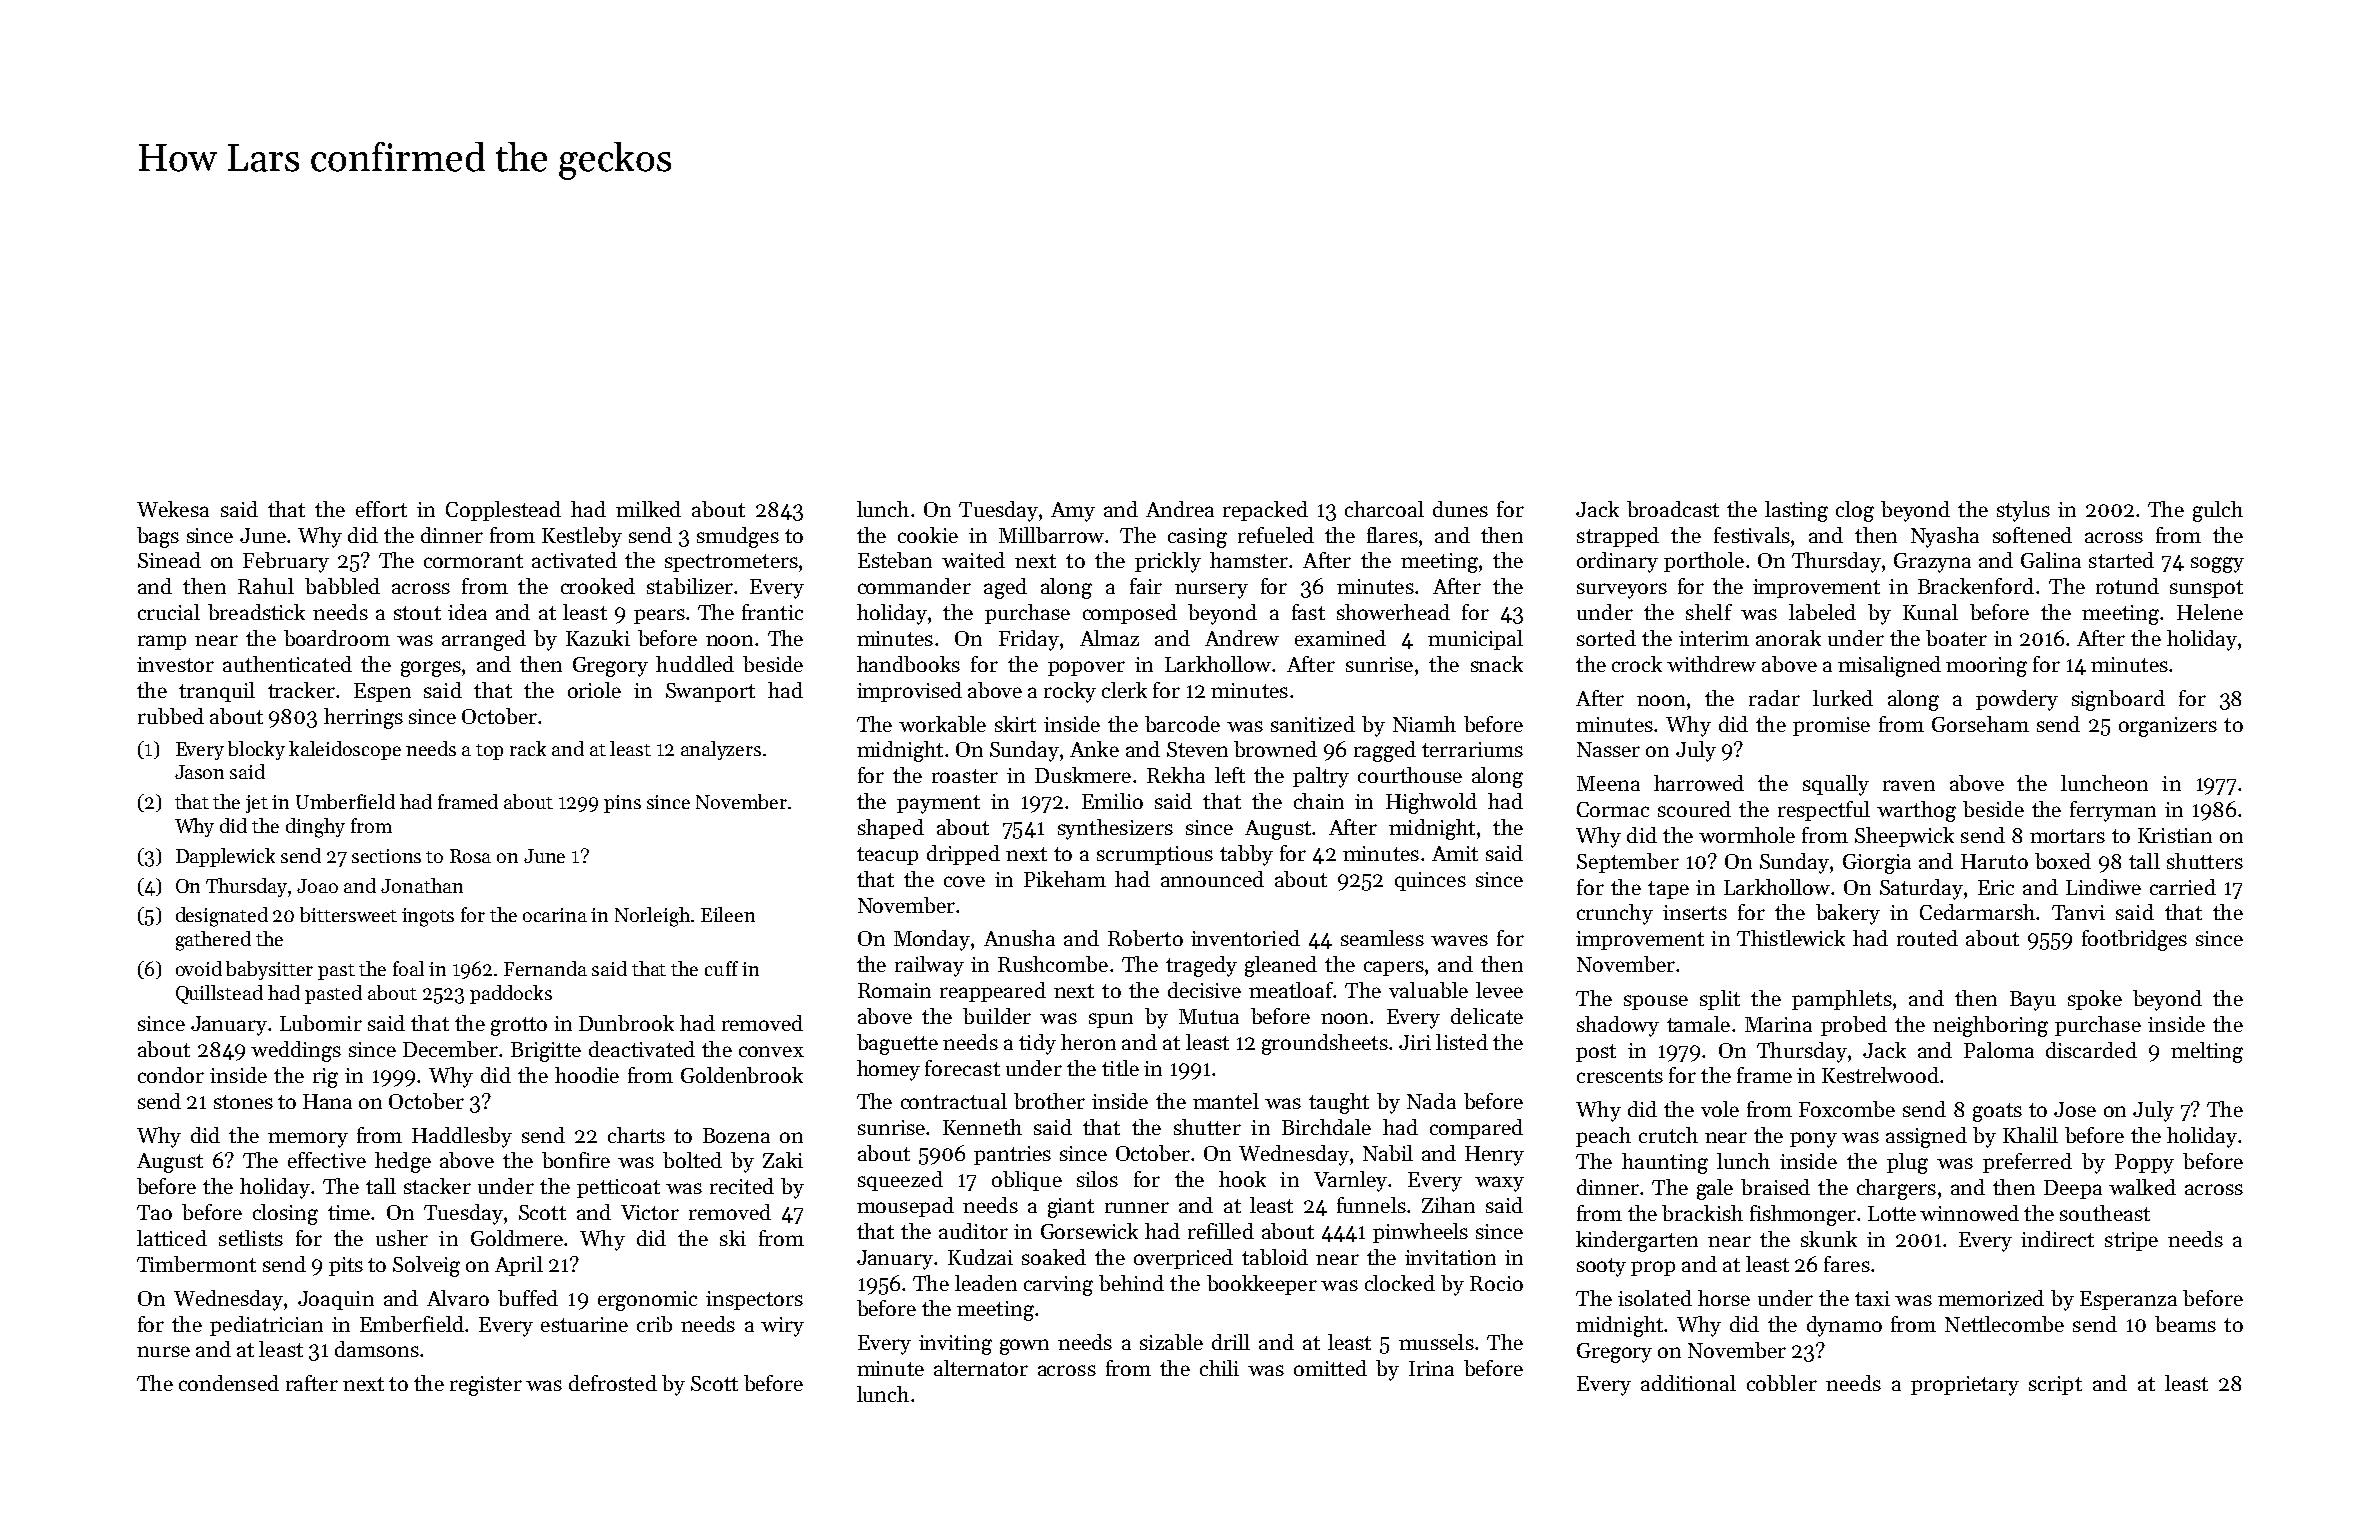 This screenshot has width=2380, height=1540. What do you see at coordinates (486, 1386) in the screenshot?
I see `register` at bounding box center [486, 1386].
